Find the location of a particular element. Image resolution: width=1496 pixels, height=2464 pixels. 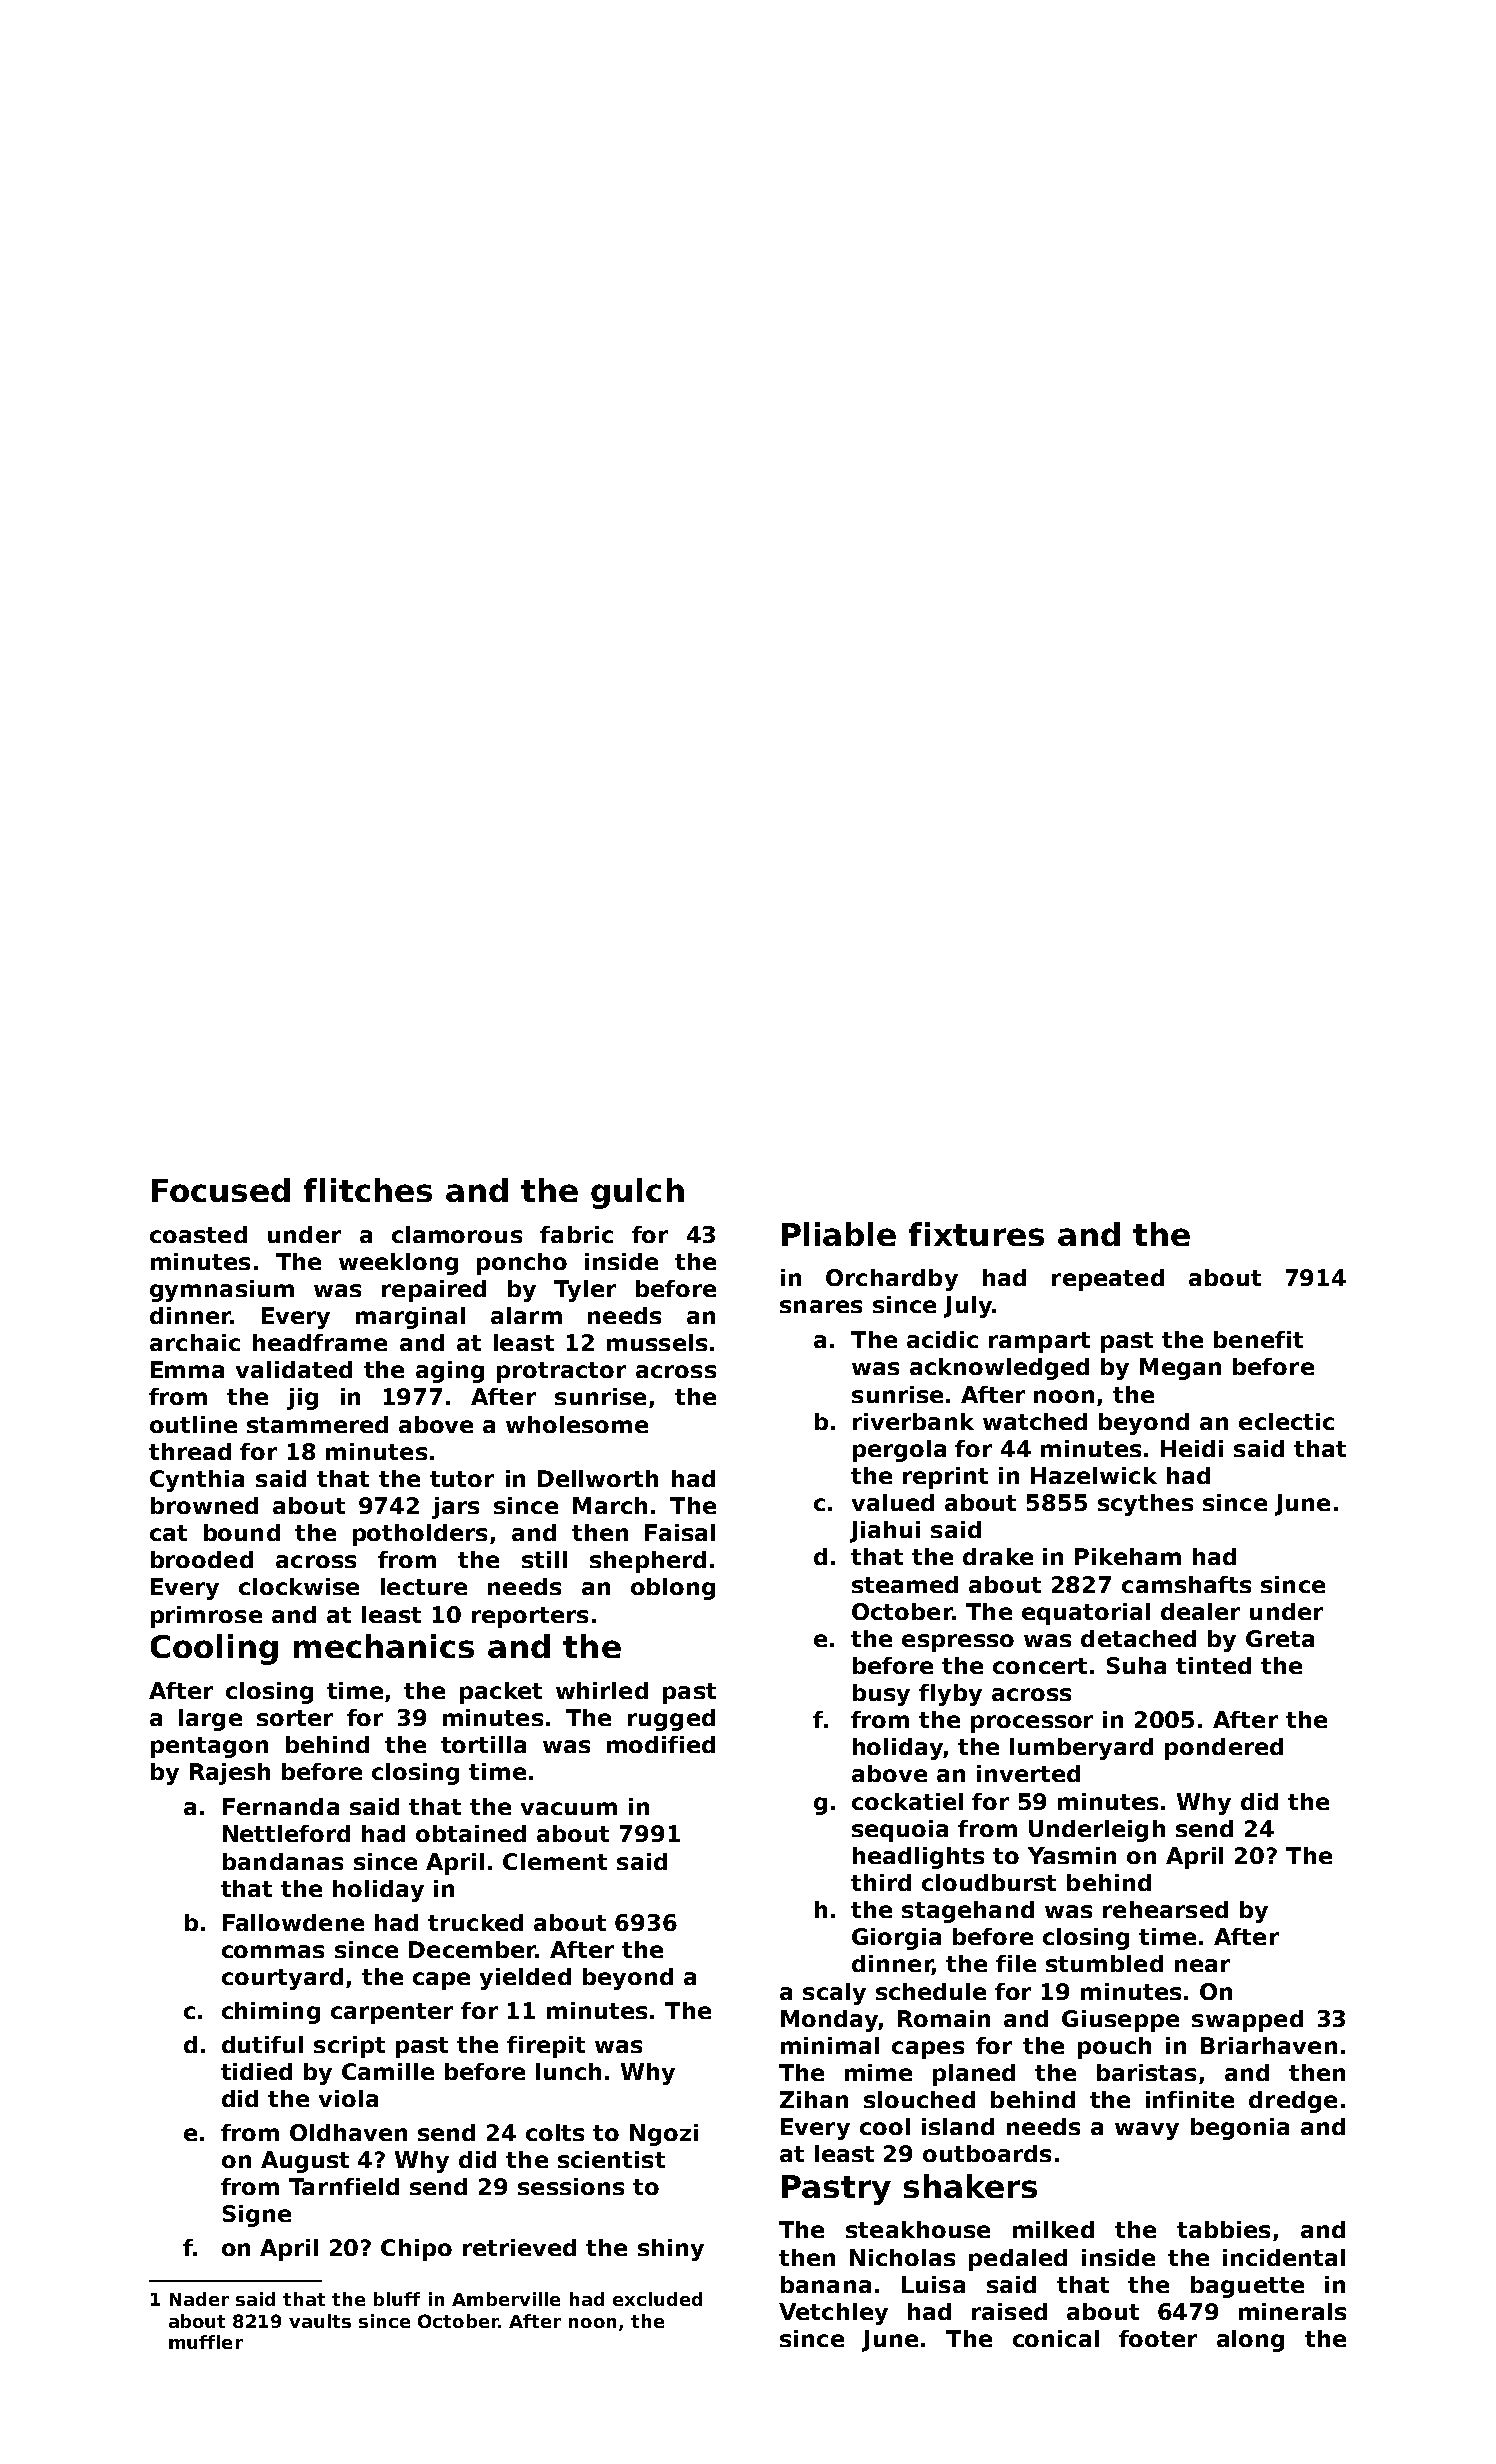

third is located at coordinates (881, 1882).
